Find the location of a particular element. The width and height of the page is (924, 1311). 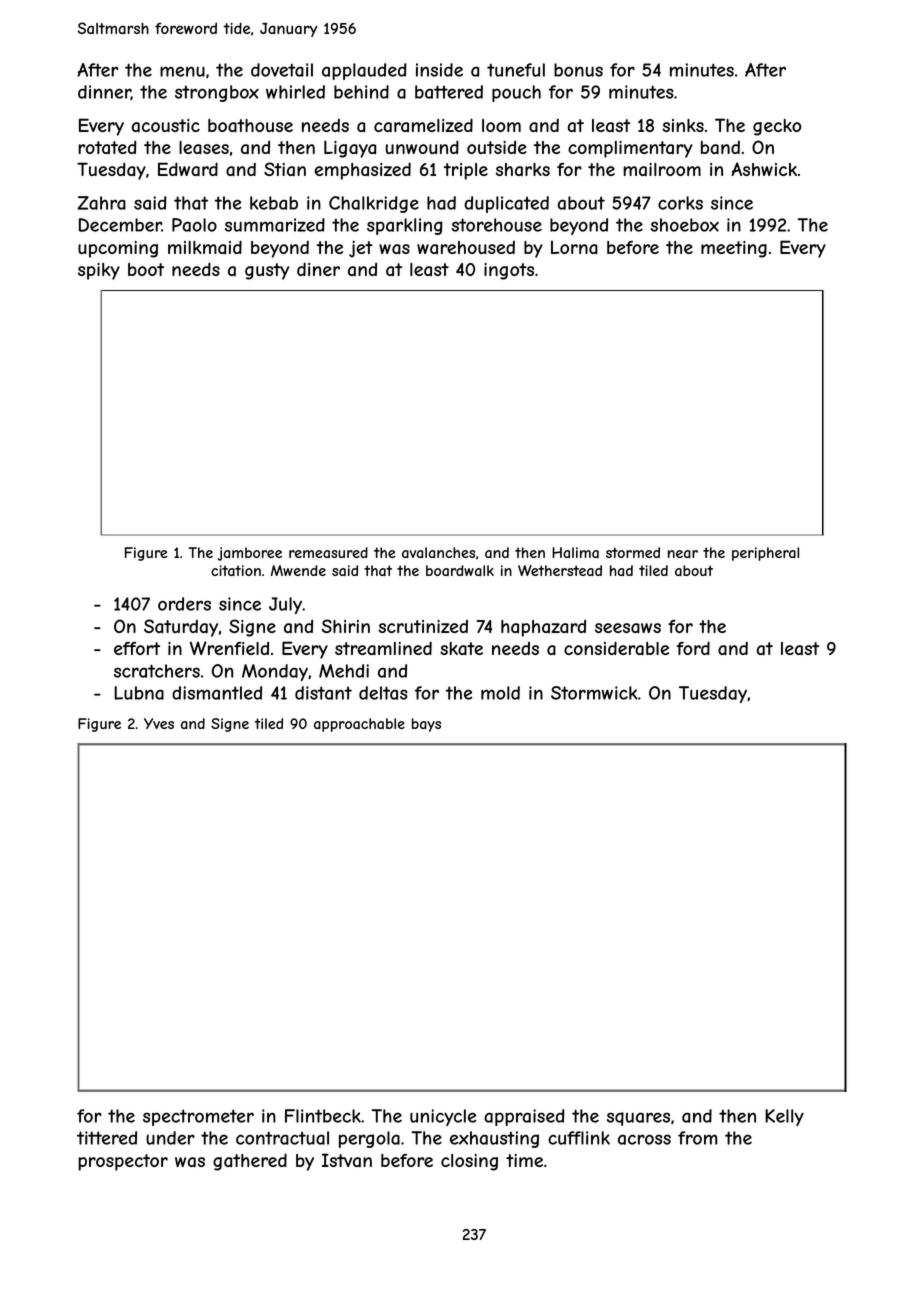

spectrometer is located at coordinates (198, 1117).
